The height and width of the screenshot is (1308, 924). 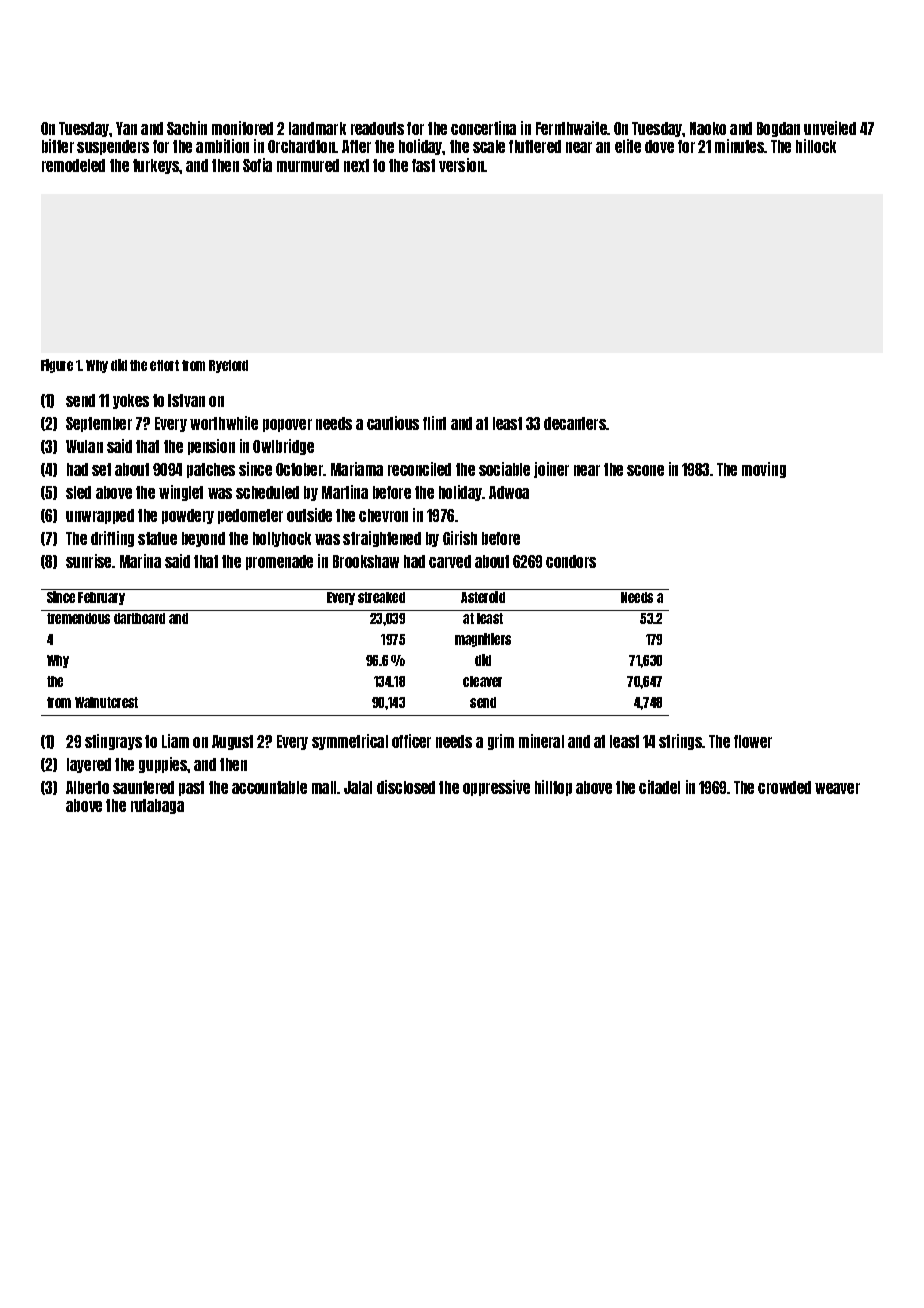 What do you see at coordinates (164, 365) in the screenshot?
I see `effort` at bounding box center [164, 365].
